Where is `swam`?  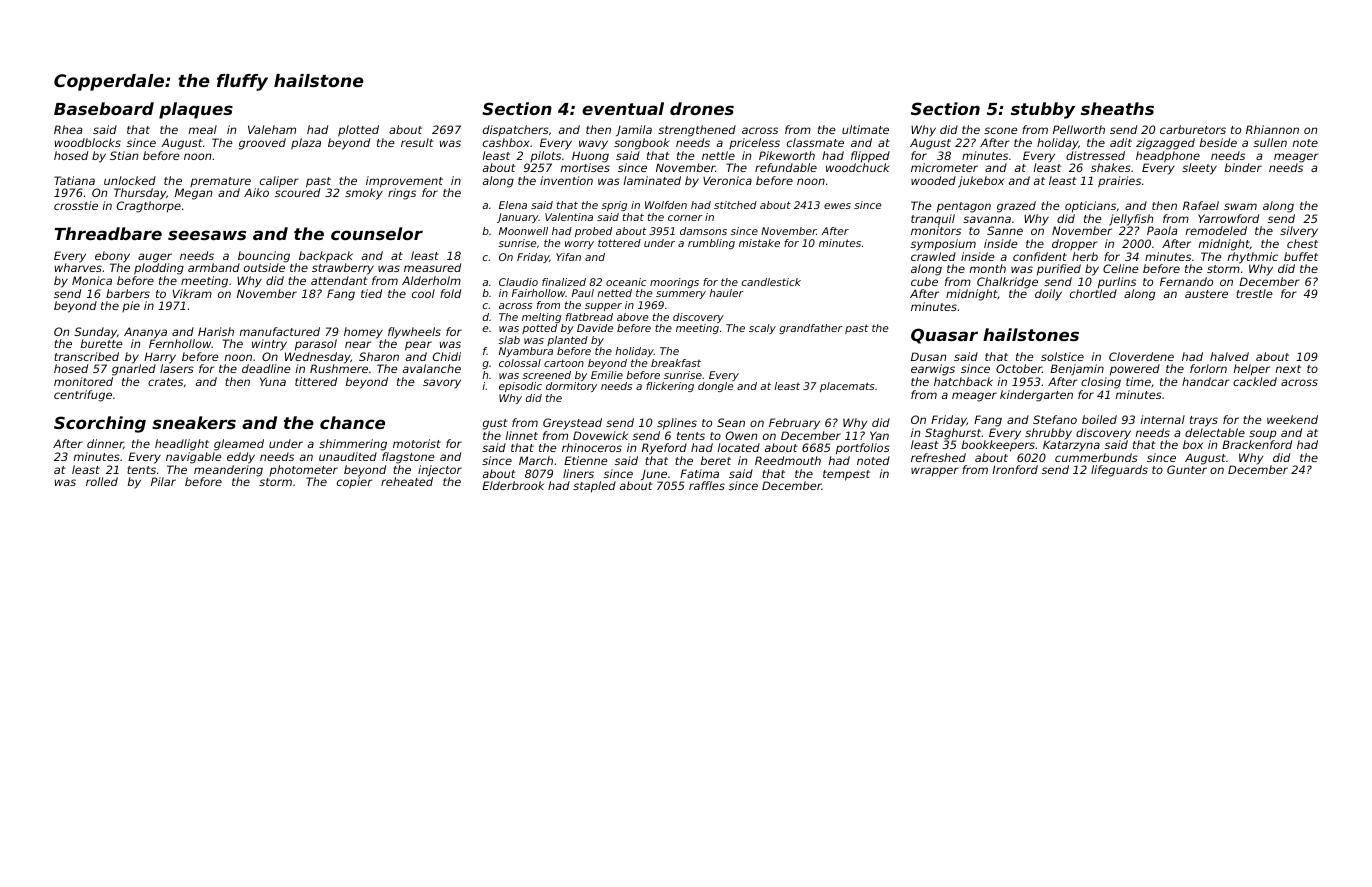
swam is located at coordinates (1240, 206).
